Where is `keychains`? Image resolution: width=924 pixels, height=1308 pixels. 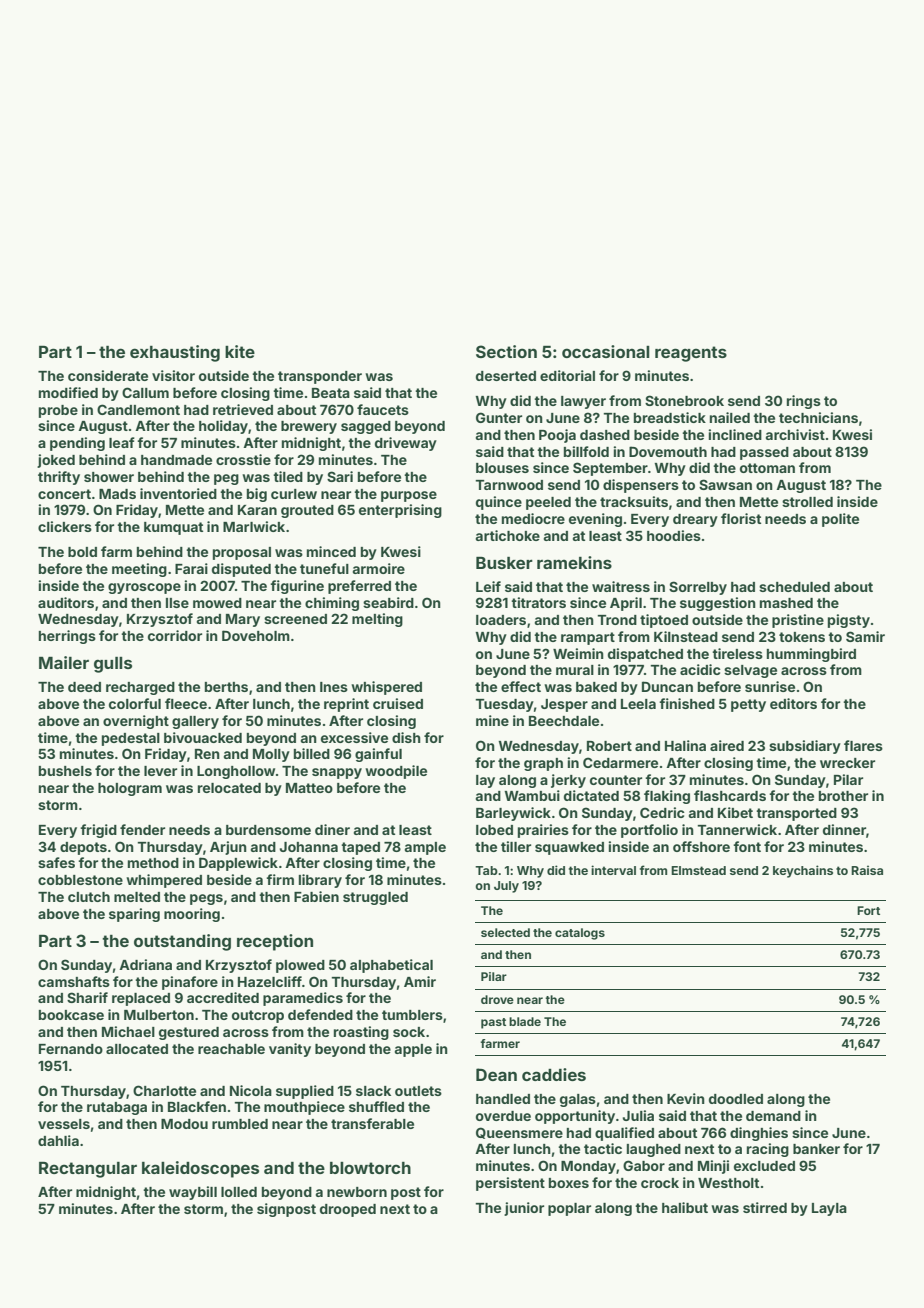 keychains is located at coordinates (803, 871).
